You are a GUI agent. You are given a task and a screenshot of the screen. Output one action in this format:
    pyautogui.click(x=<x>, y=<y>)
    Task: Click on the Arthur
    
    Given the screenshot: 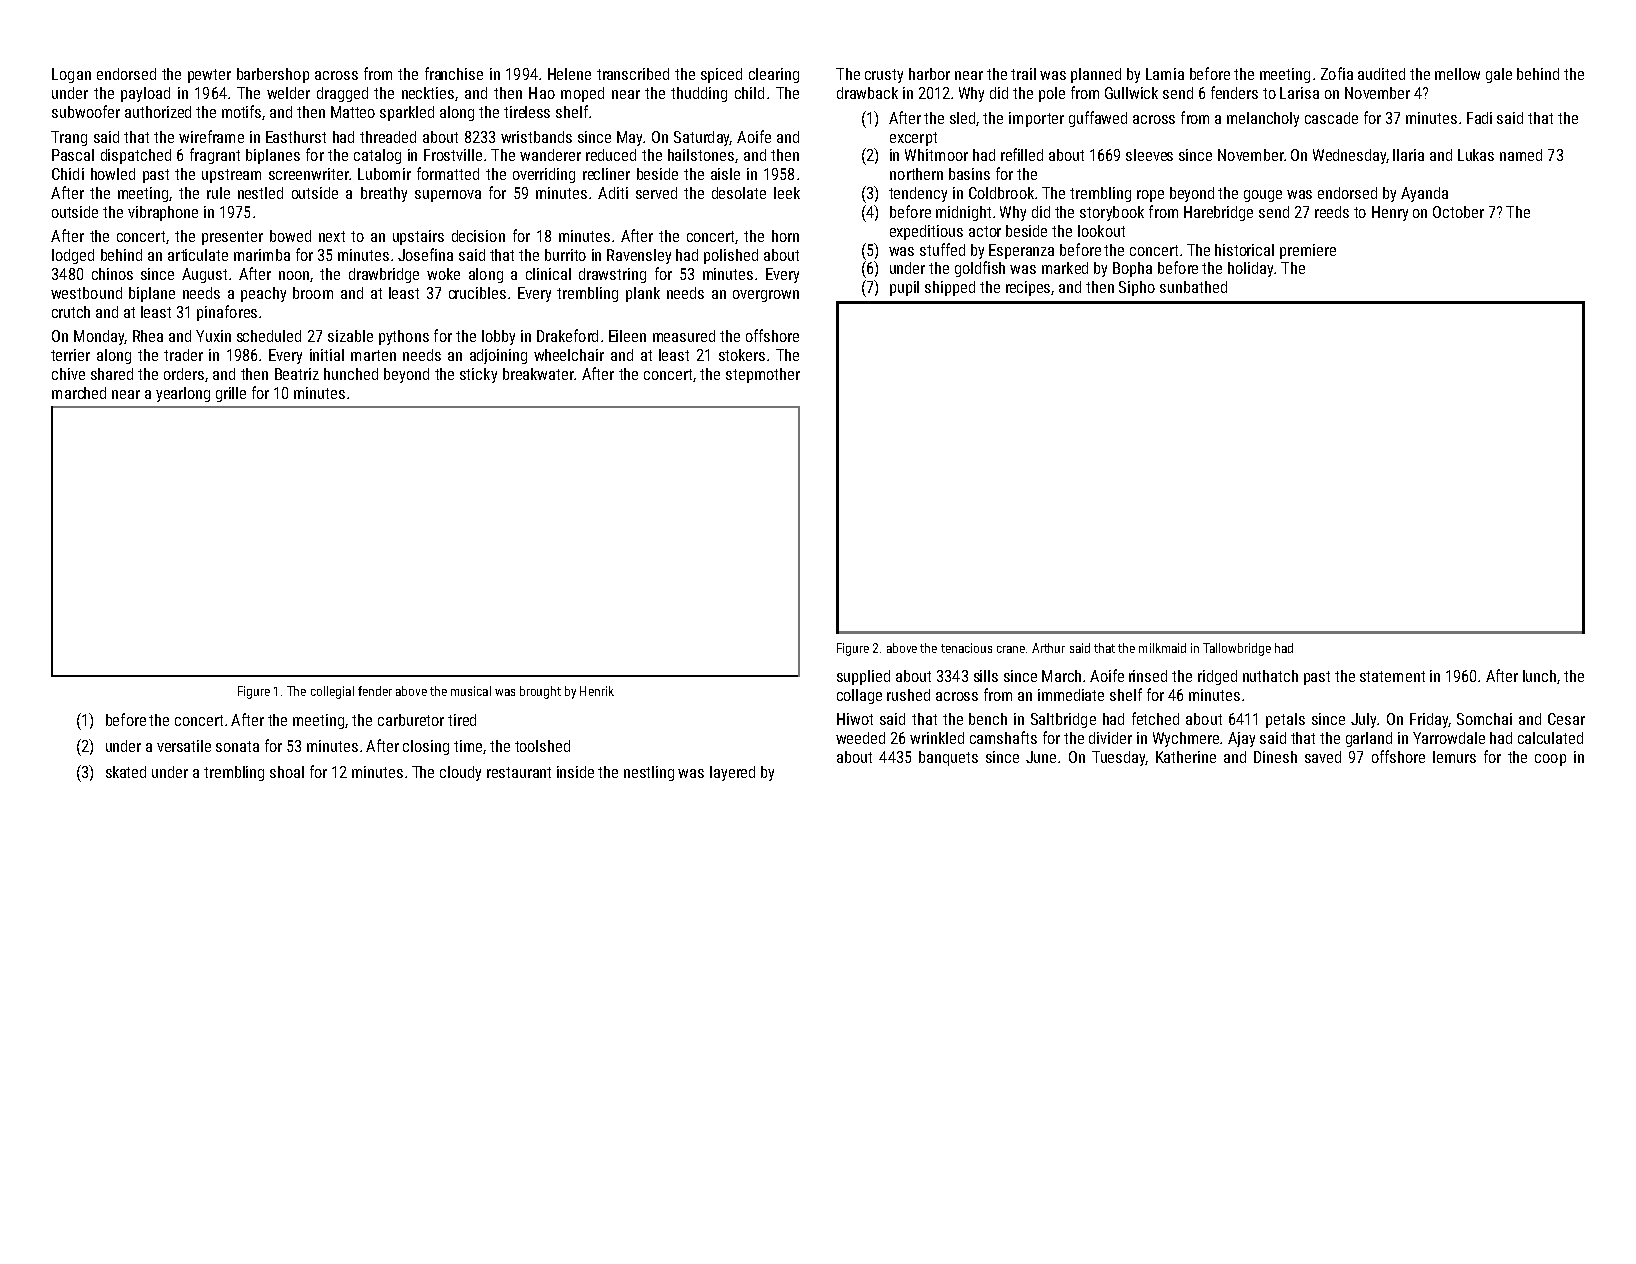 What is the action you would take?
    pyautogui.click(x=1048, y=648)
